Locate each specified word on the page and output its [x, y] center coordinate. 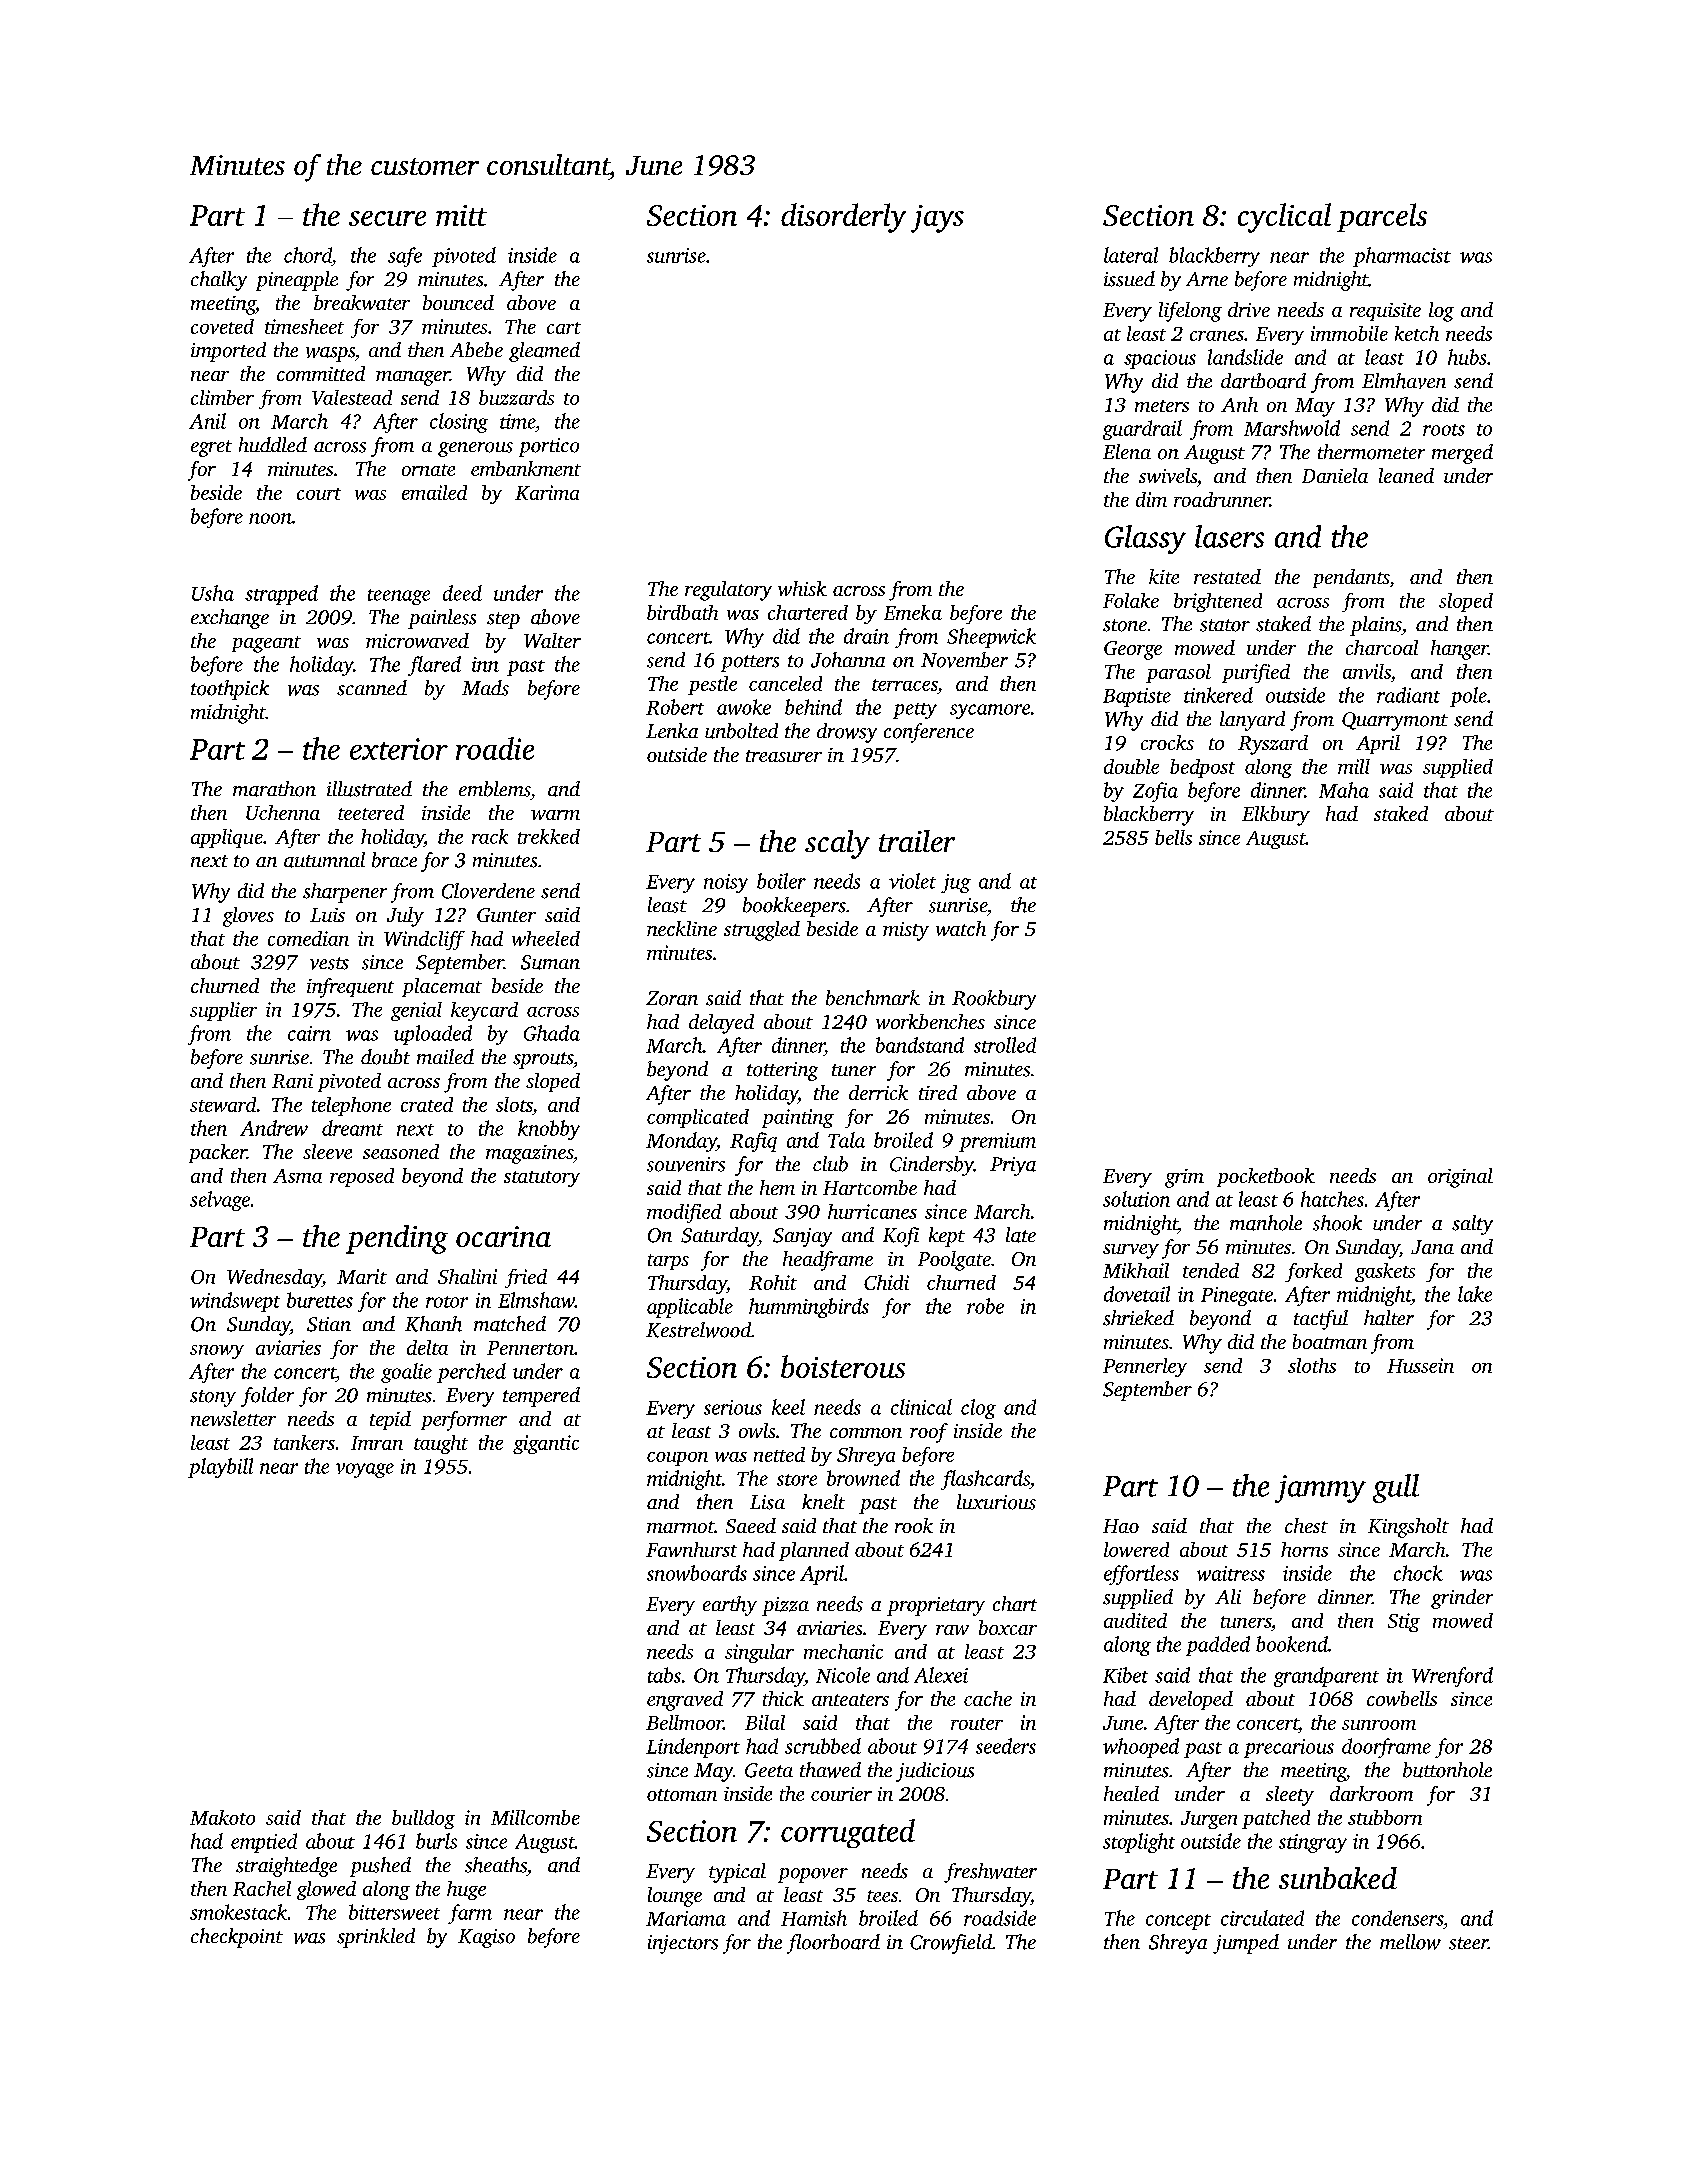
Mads [485, 688]
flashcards [985, 1480]
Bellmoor [684, 1722]
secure [387, 218]
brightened [1218, 602]
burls [436, 1841]
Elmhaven [1404, 381]
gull [1396, 1488]
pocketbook [1266, 1177]
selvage [220, 1201]
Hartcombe [870, 1187]
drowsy [847, 733]
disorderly [843, 218]
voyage [365, 1470]
